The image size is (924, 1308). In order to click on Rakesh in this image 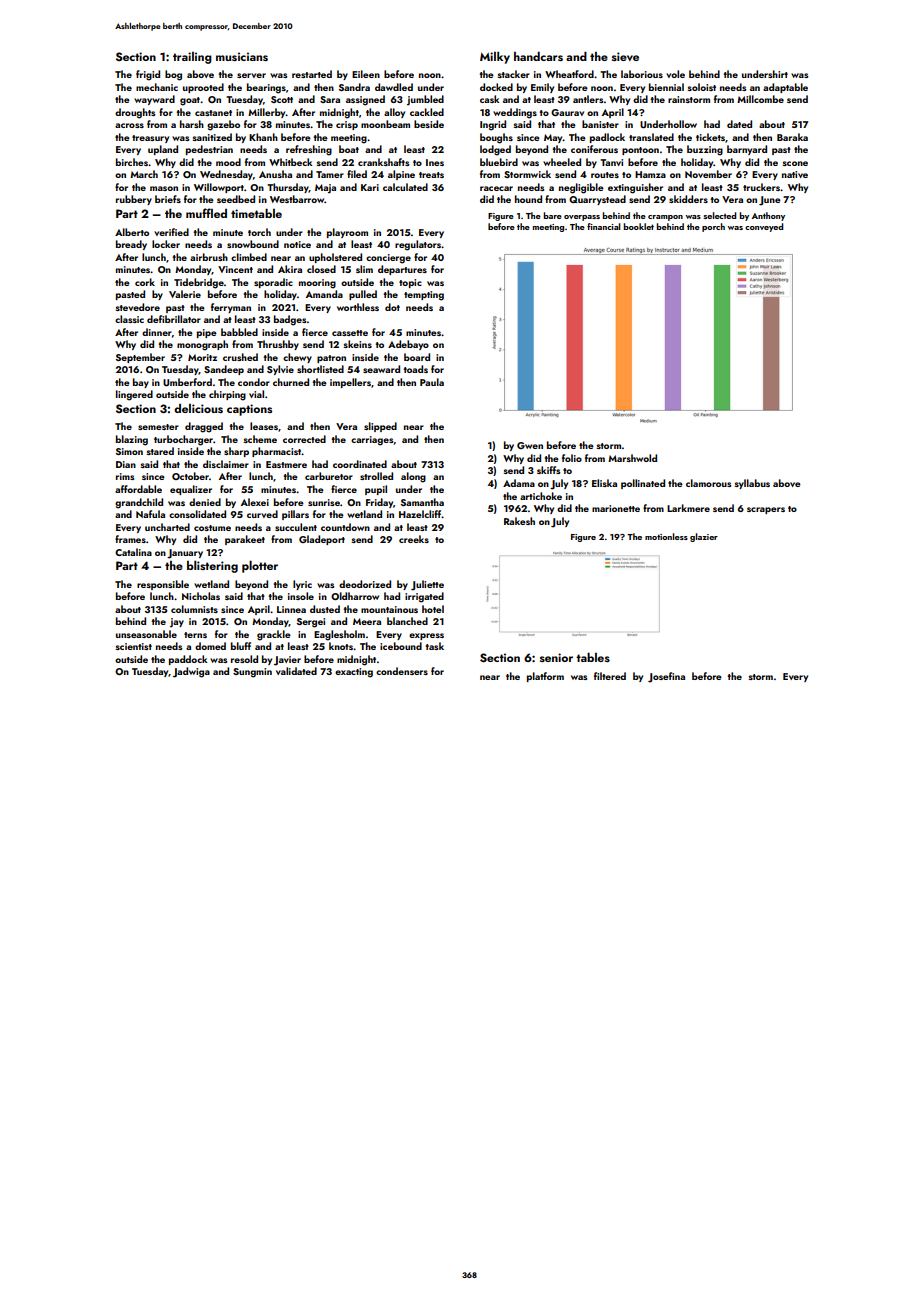, I will do `click(519, 521)`.
